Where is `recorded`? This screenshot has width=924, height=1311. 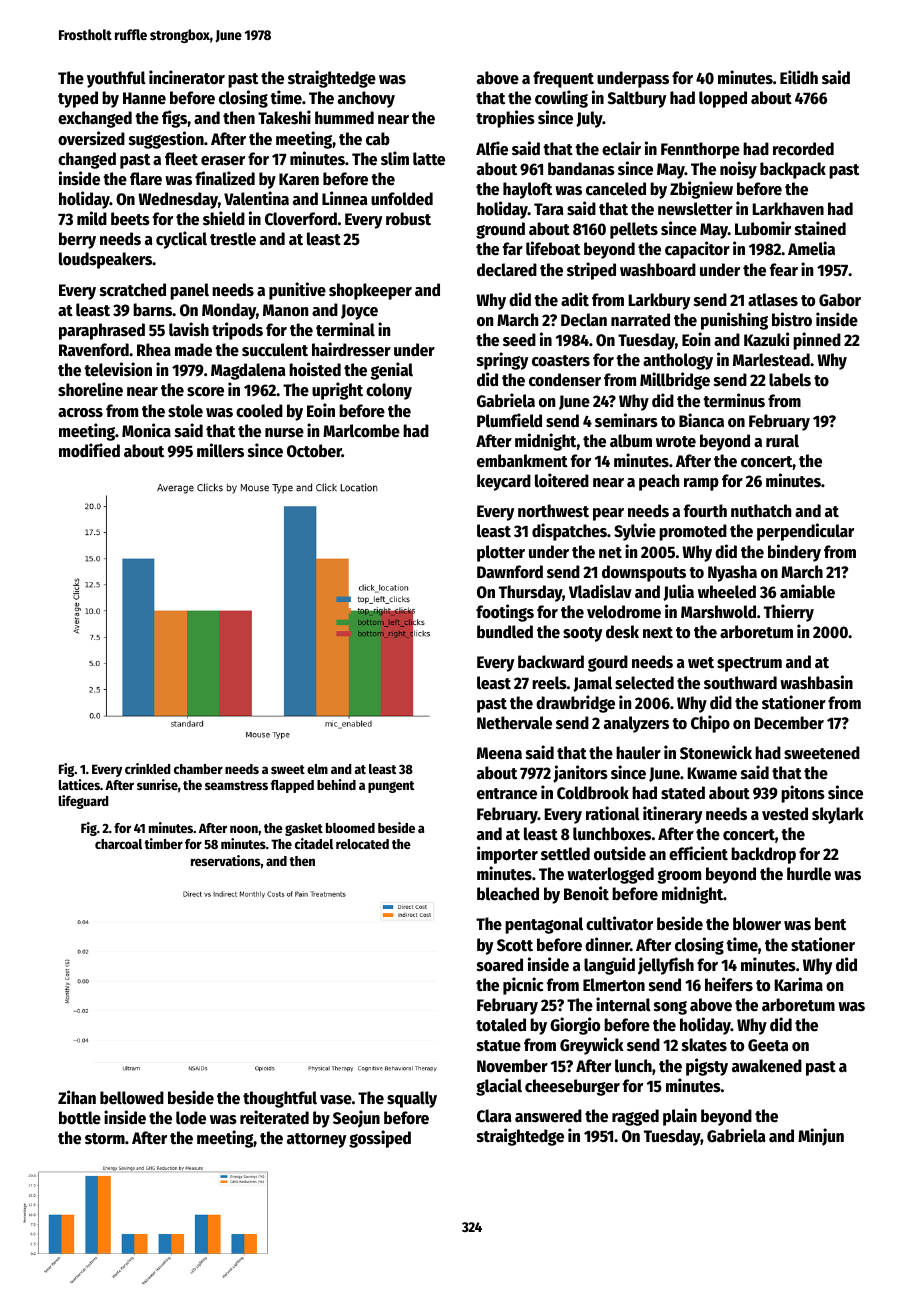 recorded is located at coordinates (803, 149).
